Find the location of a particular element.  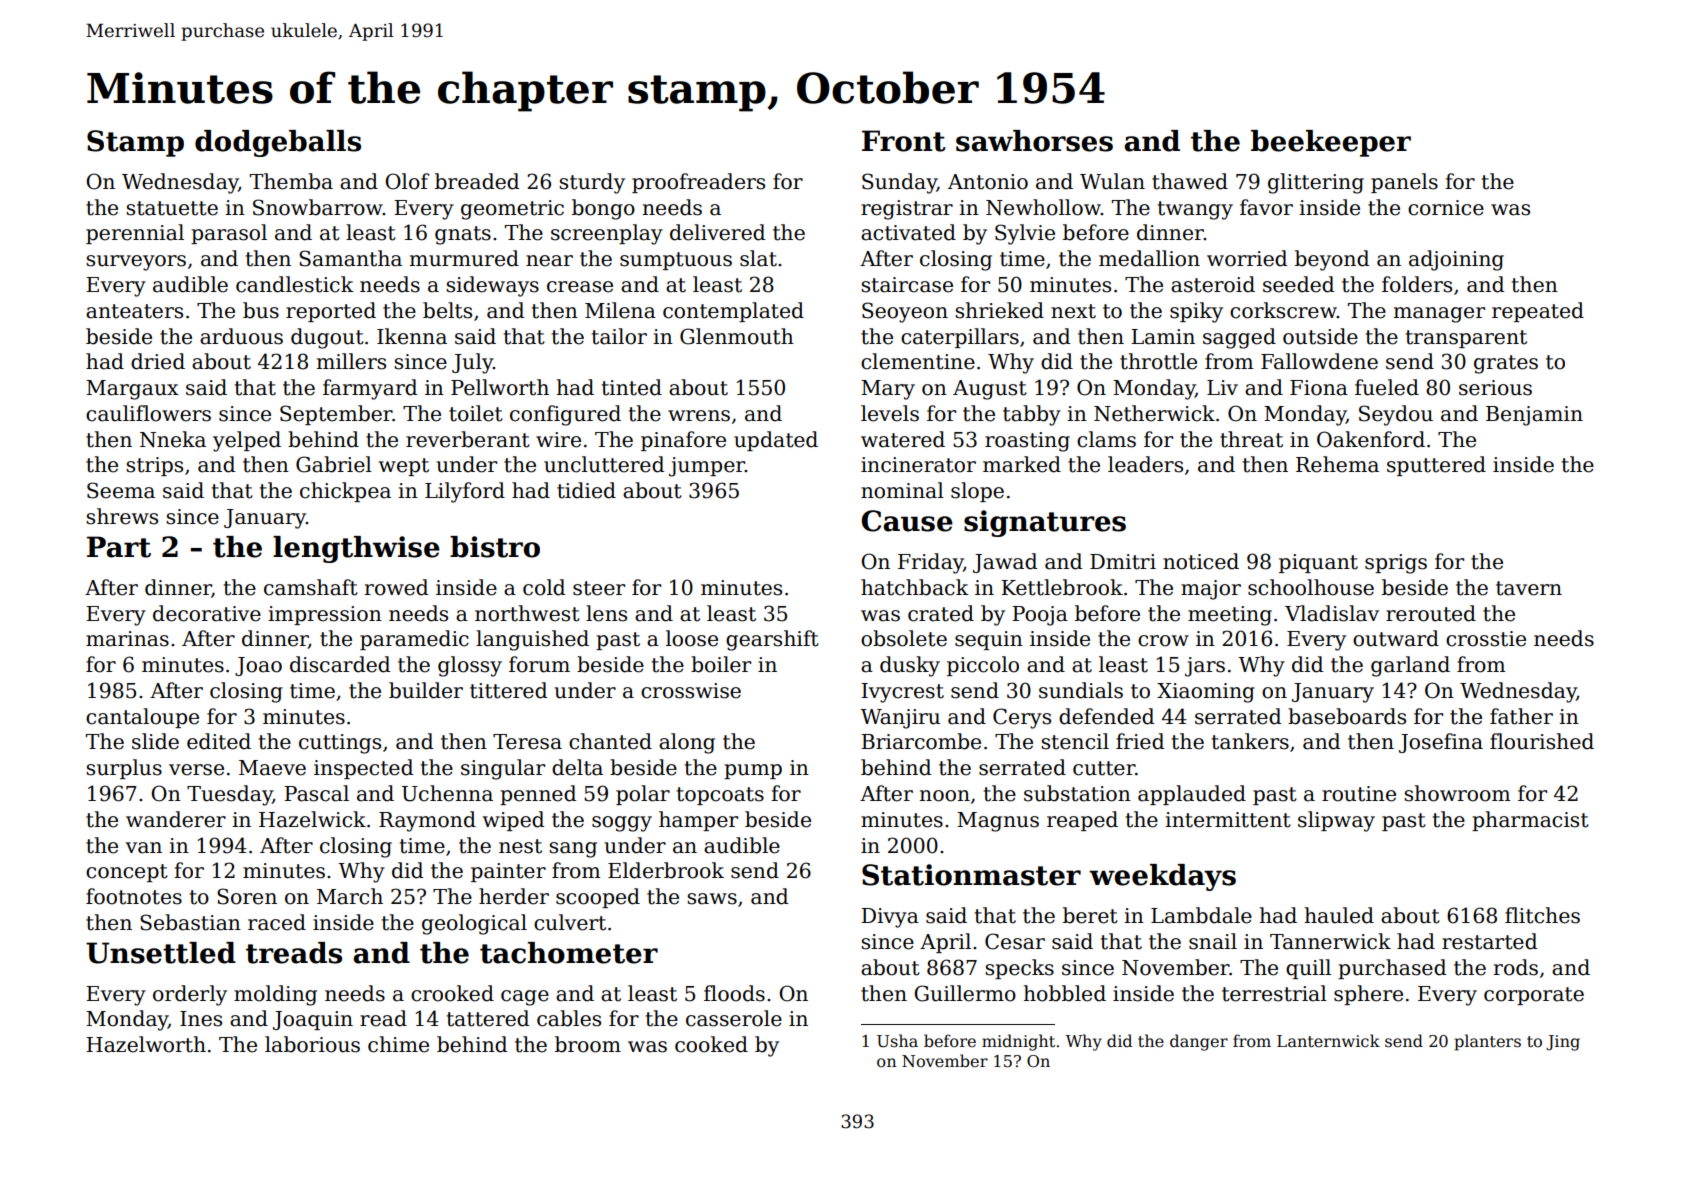

sturdy is located at coordinates (592, 183).
